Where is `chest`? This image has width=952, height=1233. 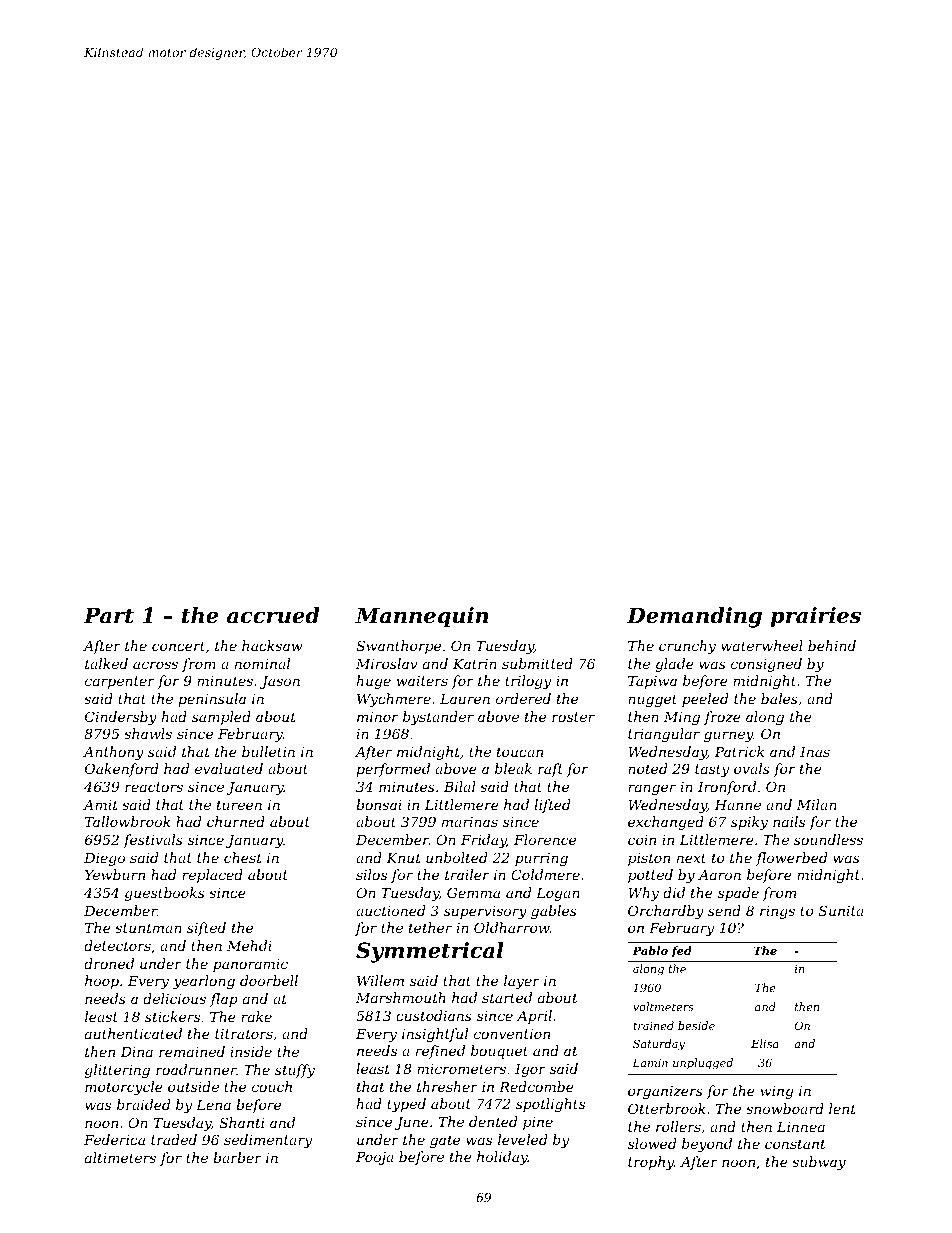 chest is located at coordinates (243, 857).
